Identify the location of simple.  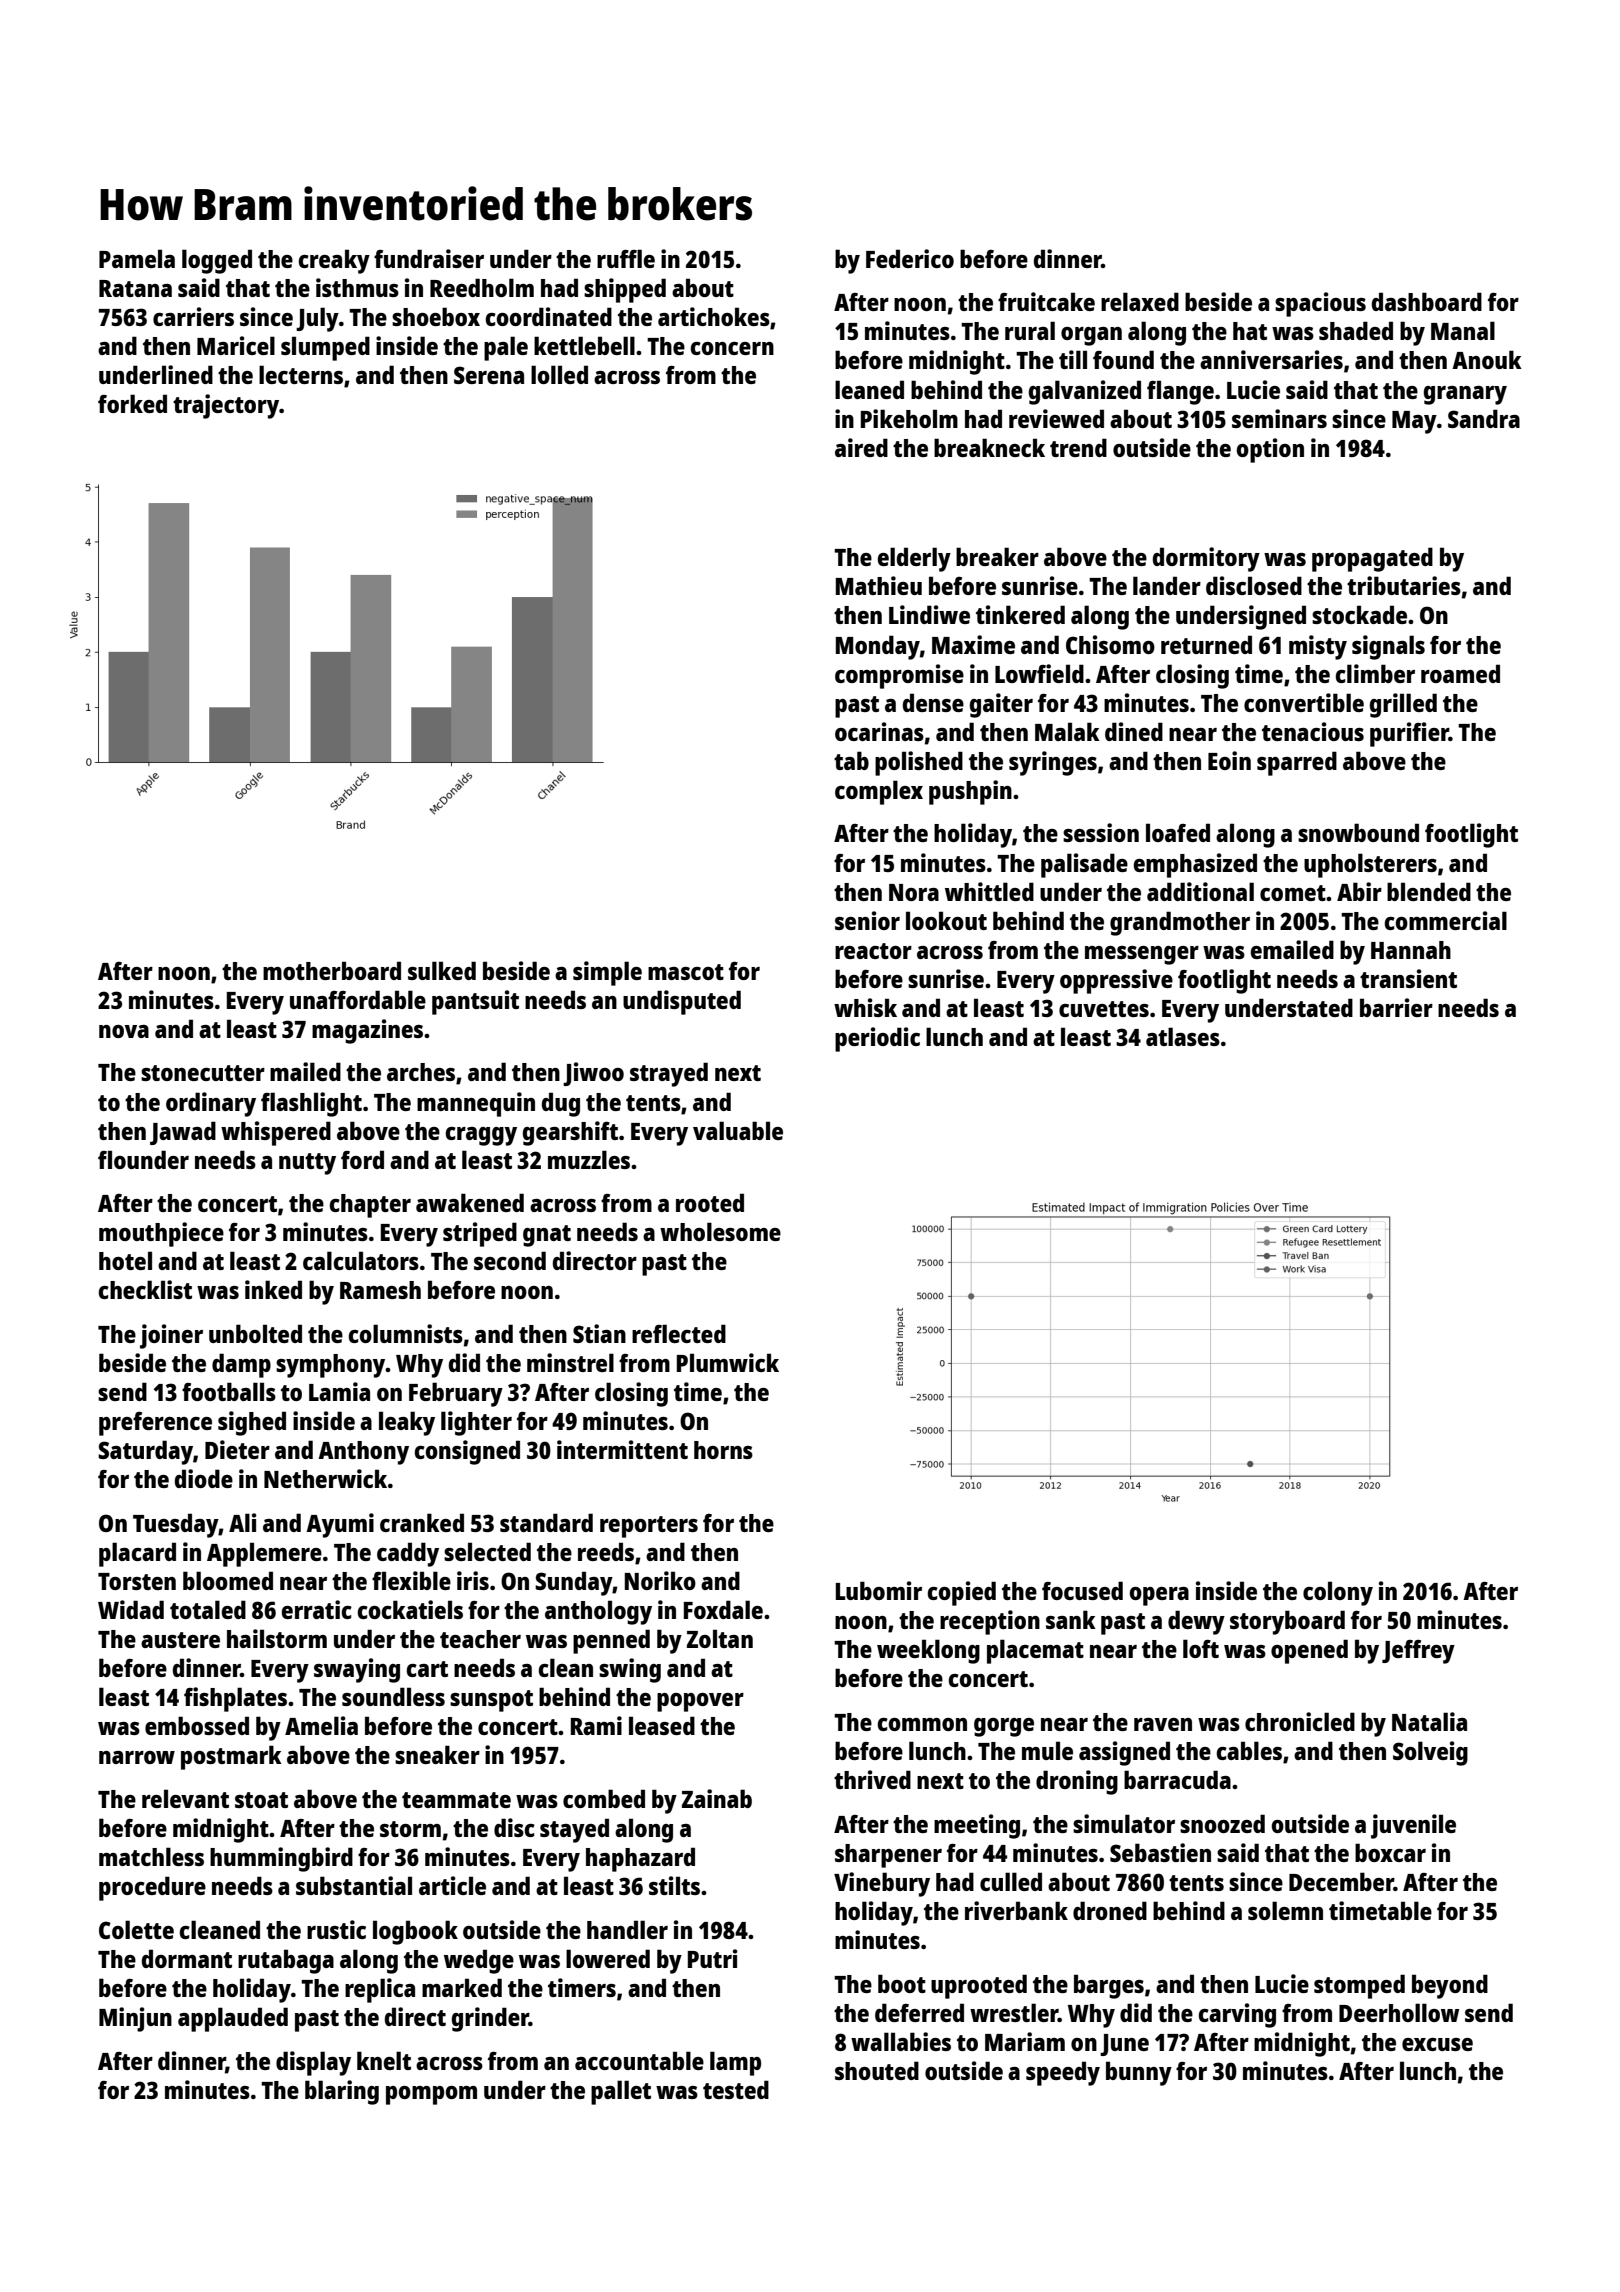
(607, 973).
